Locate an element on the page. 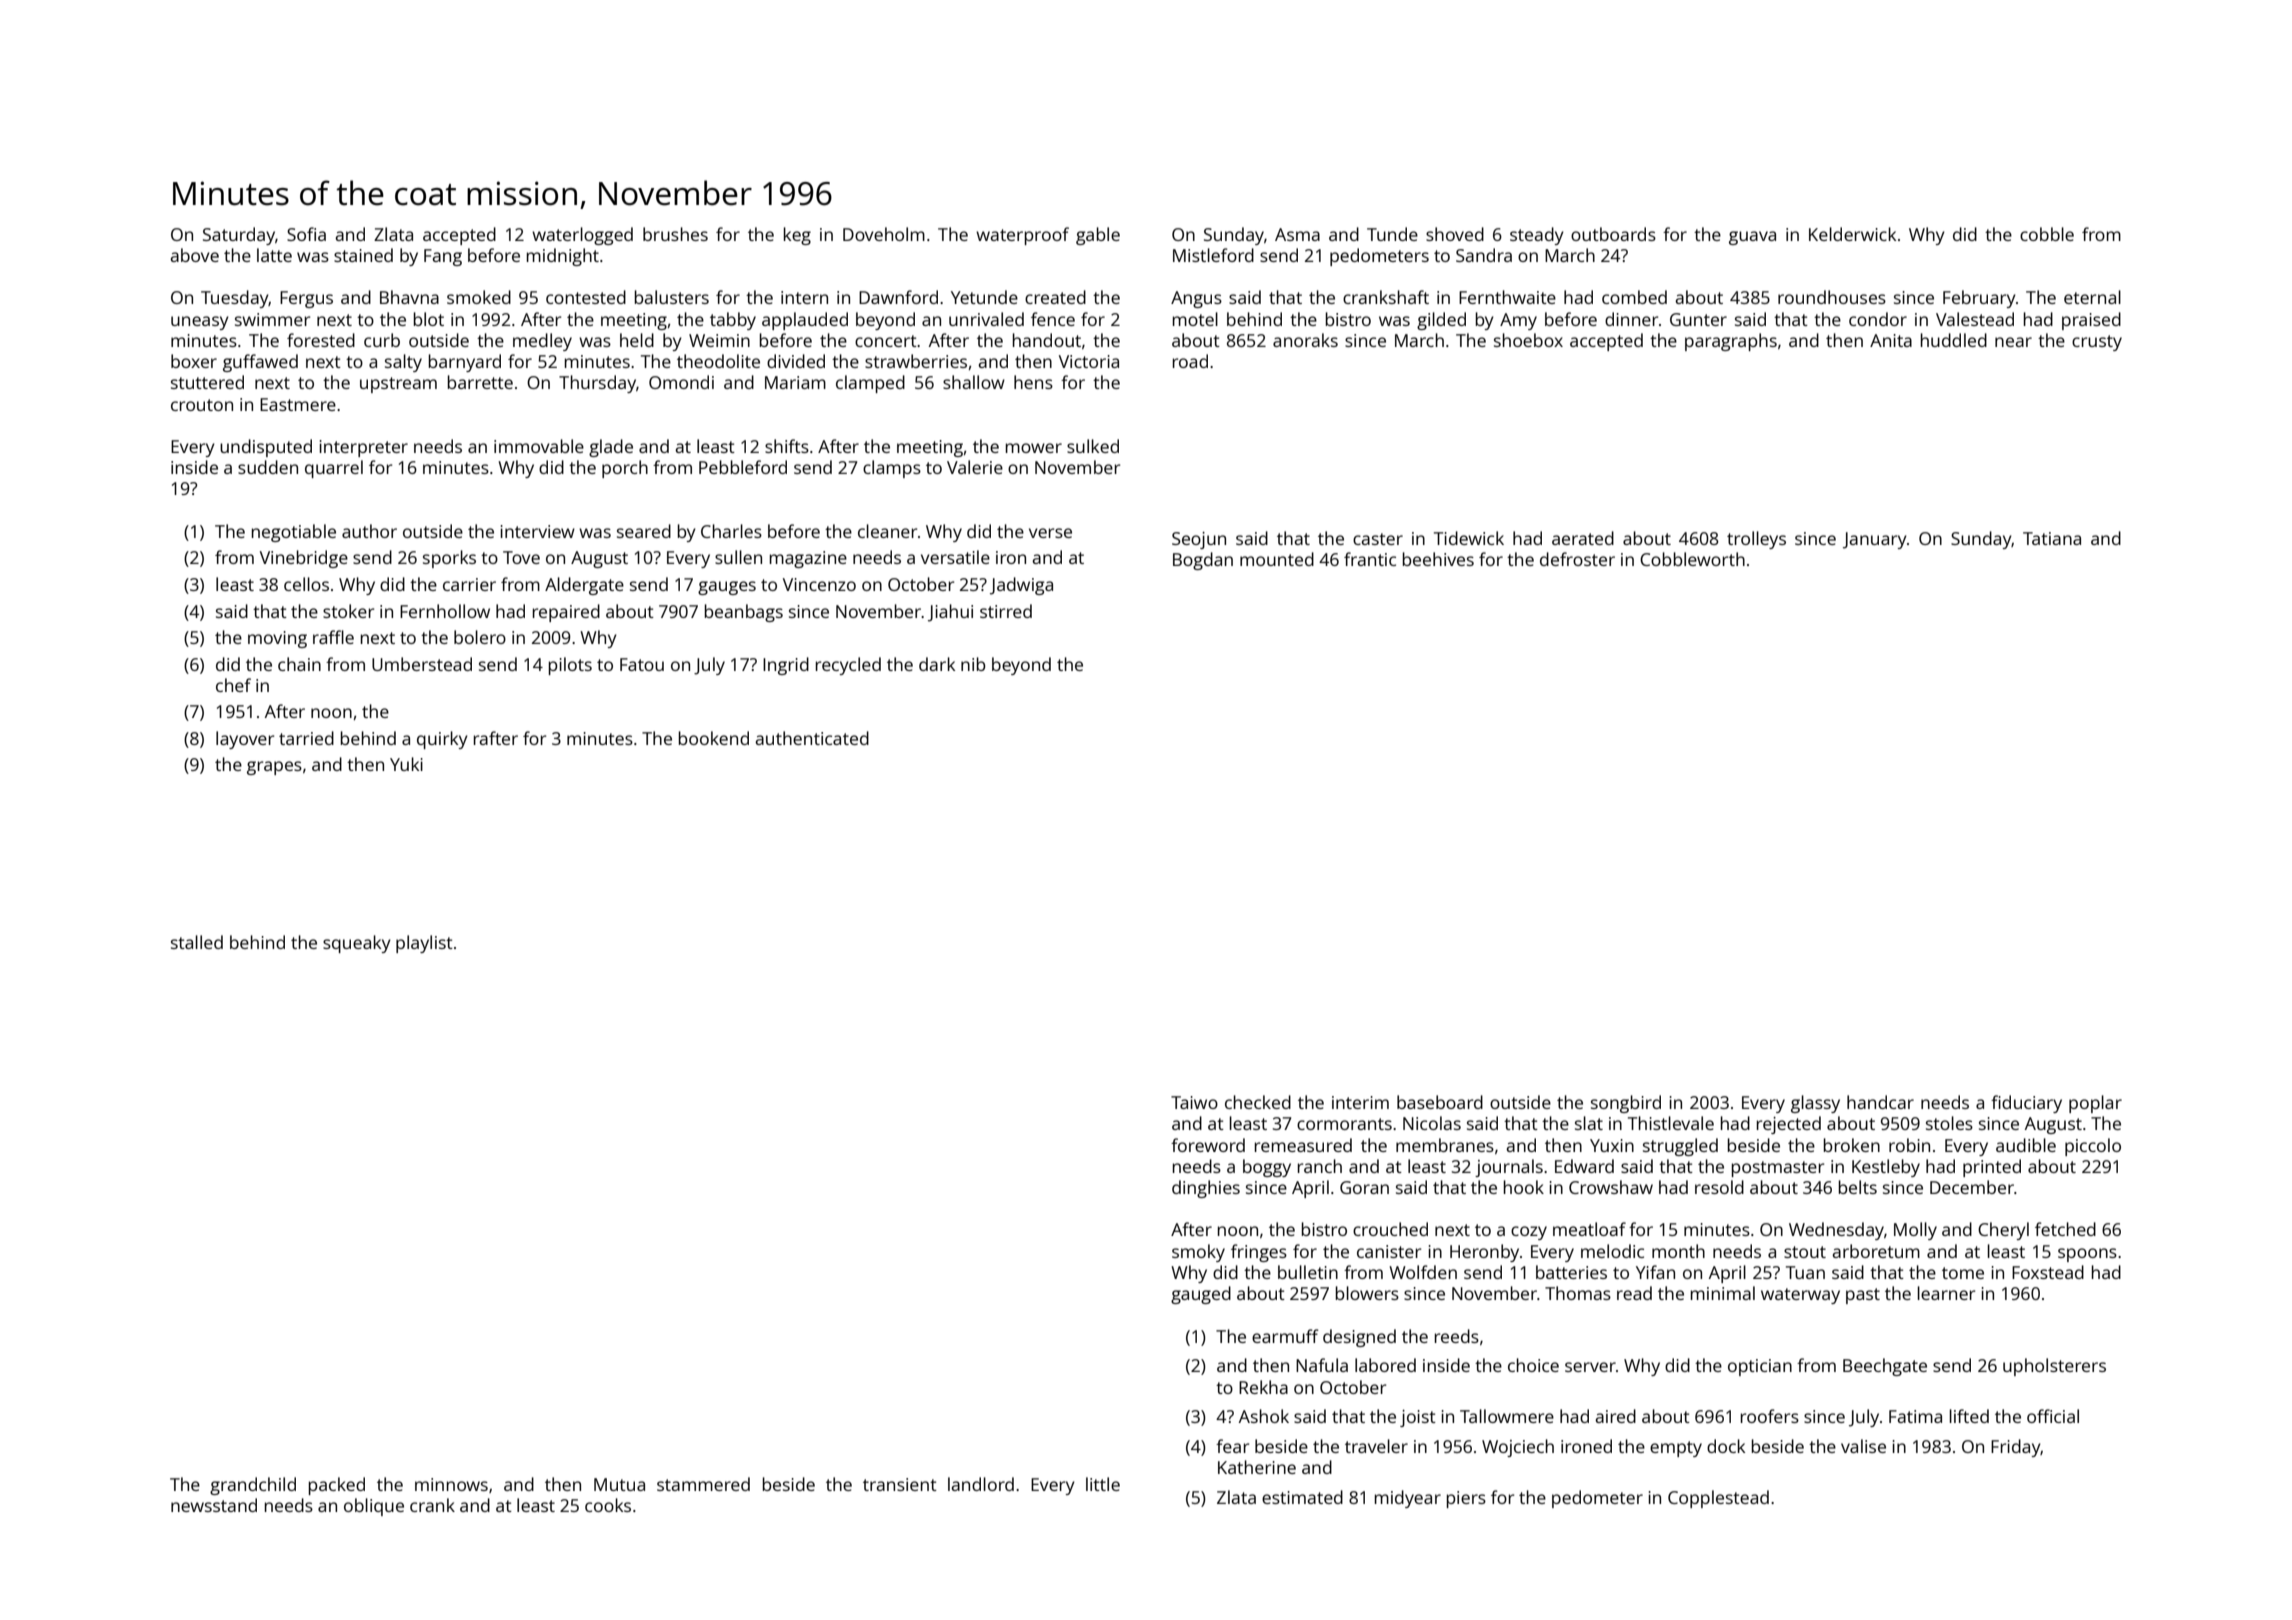 This page has width=2292, height=1620. Saturday is located at coordinates (239, 236).
